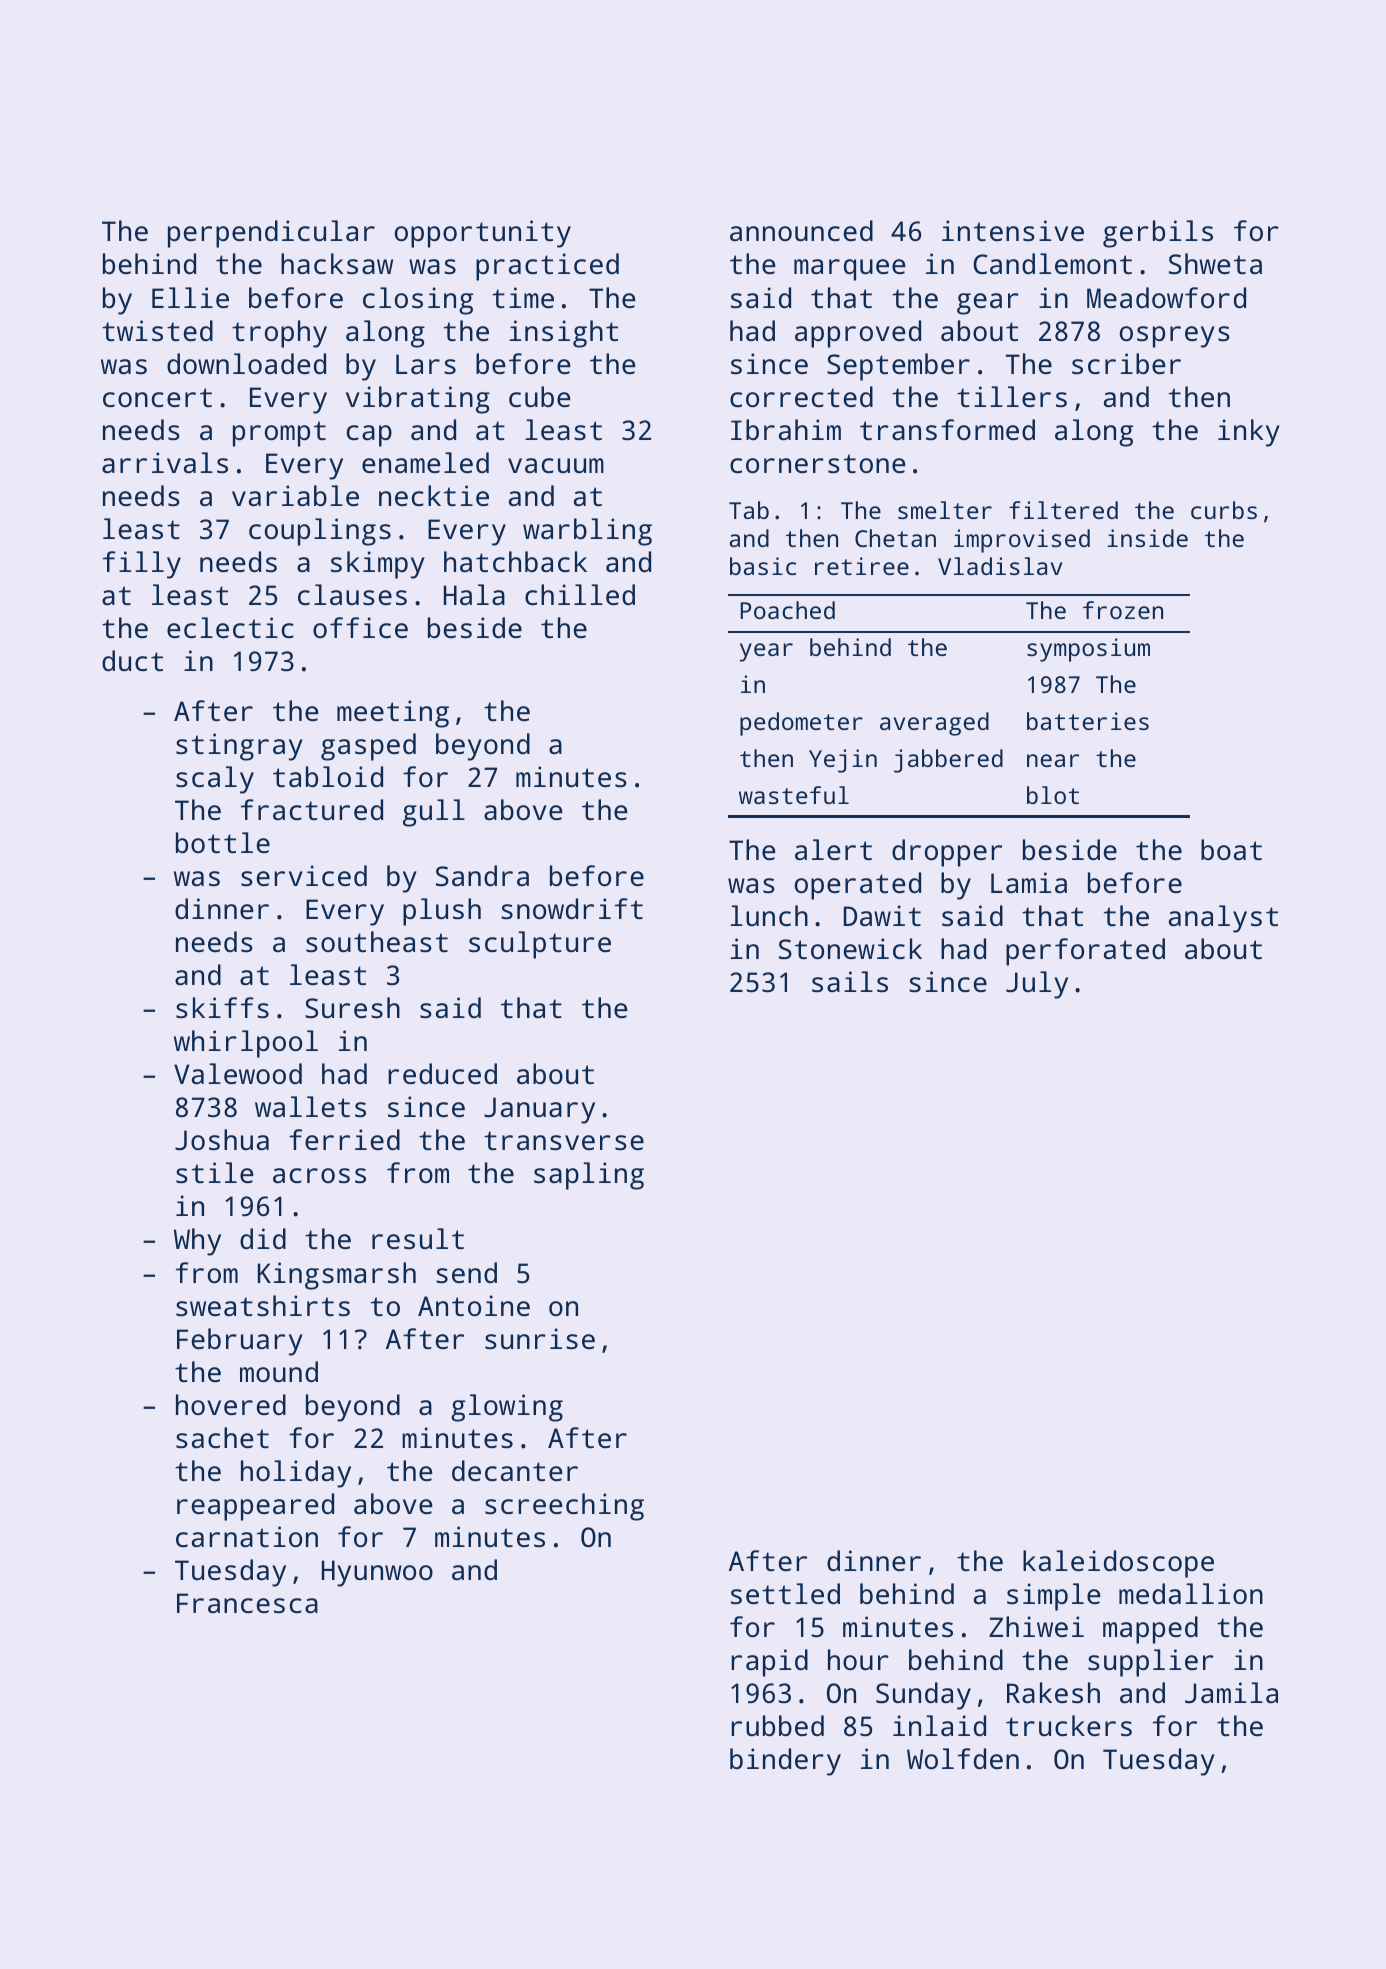 This screenshot has width=1386, height=1969. I want to click on eclectic, so click(230, 627).
